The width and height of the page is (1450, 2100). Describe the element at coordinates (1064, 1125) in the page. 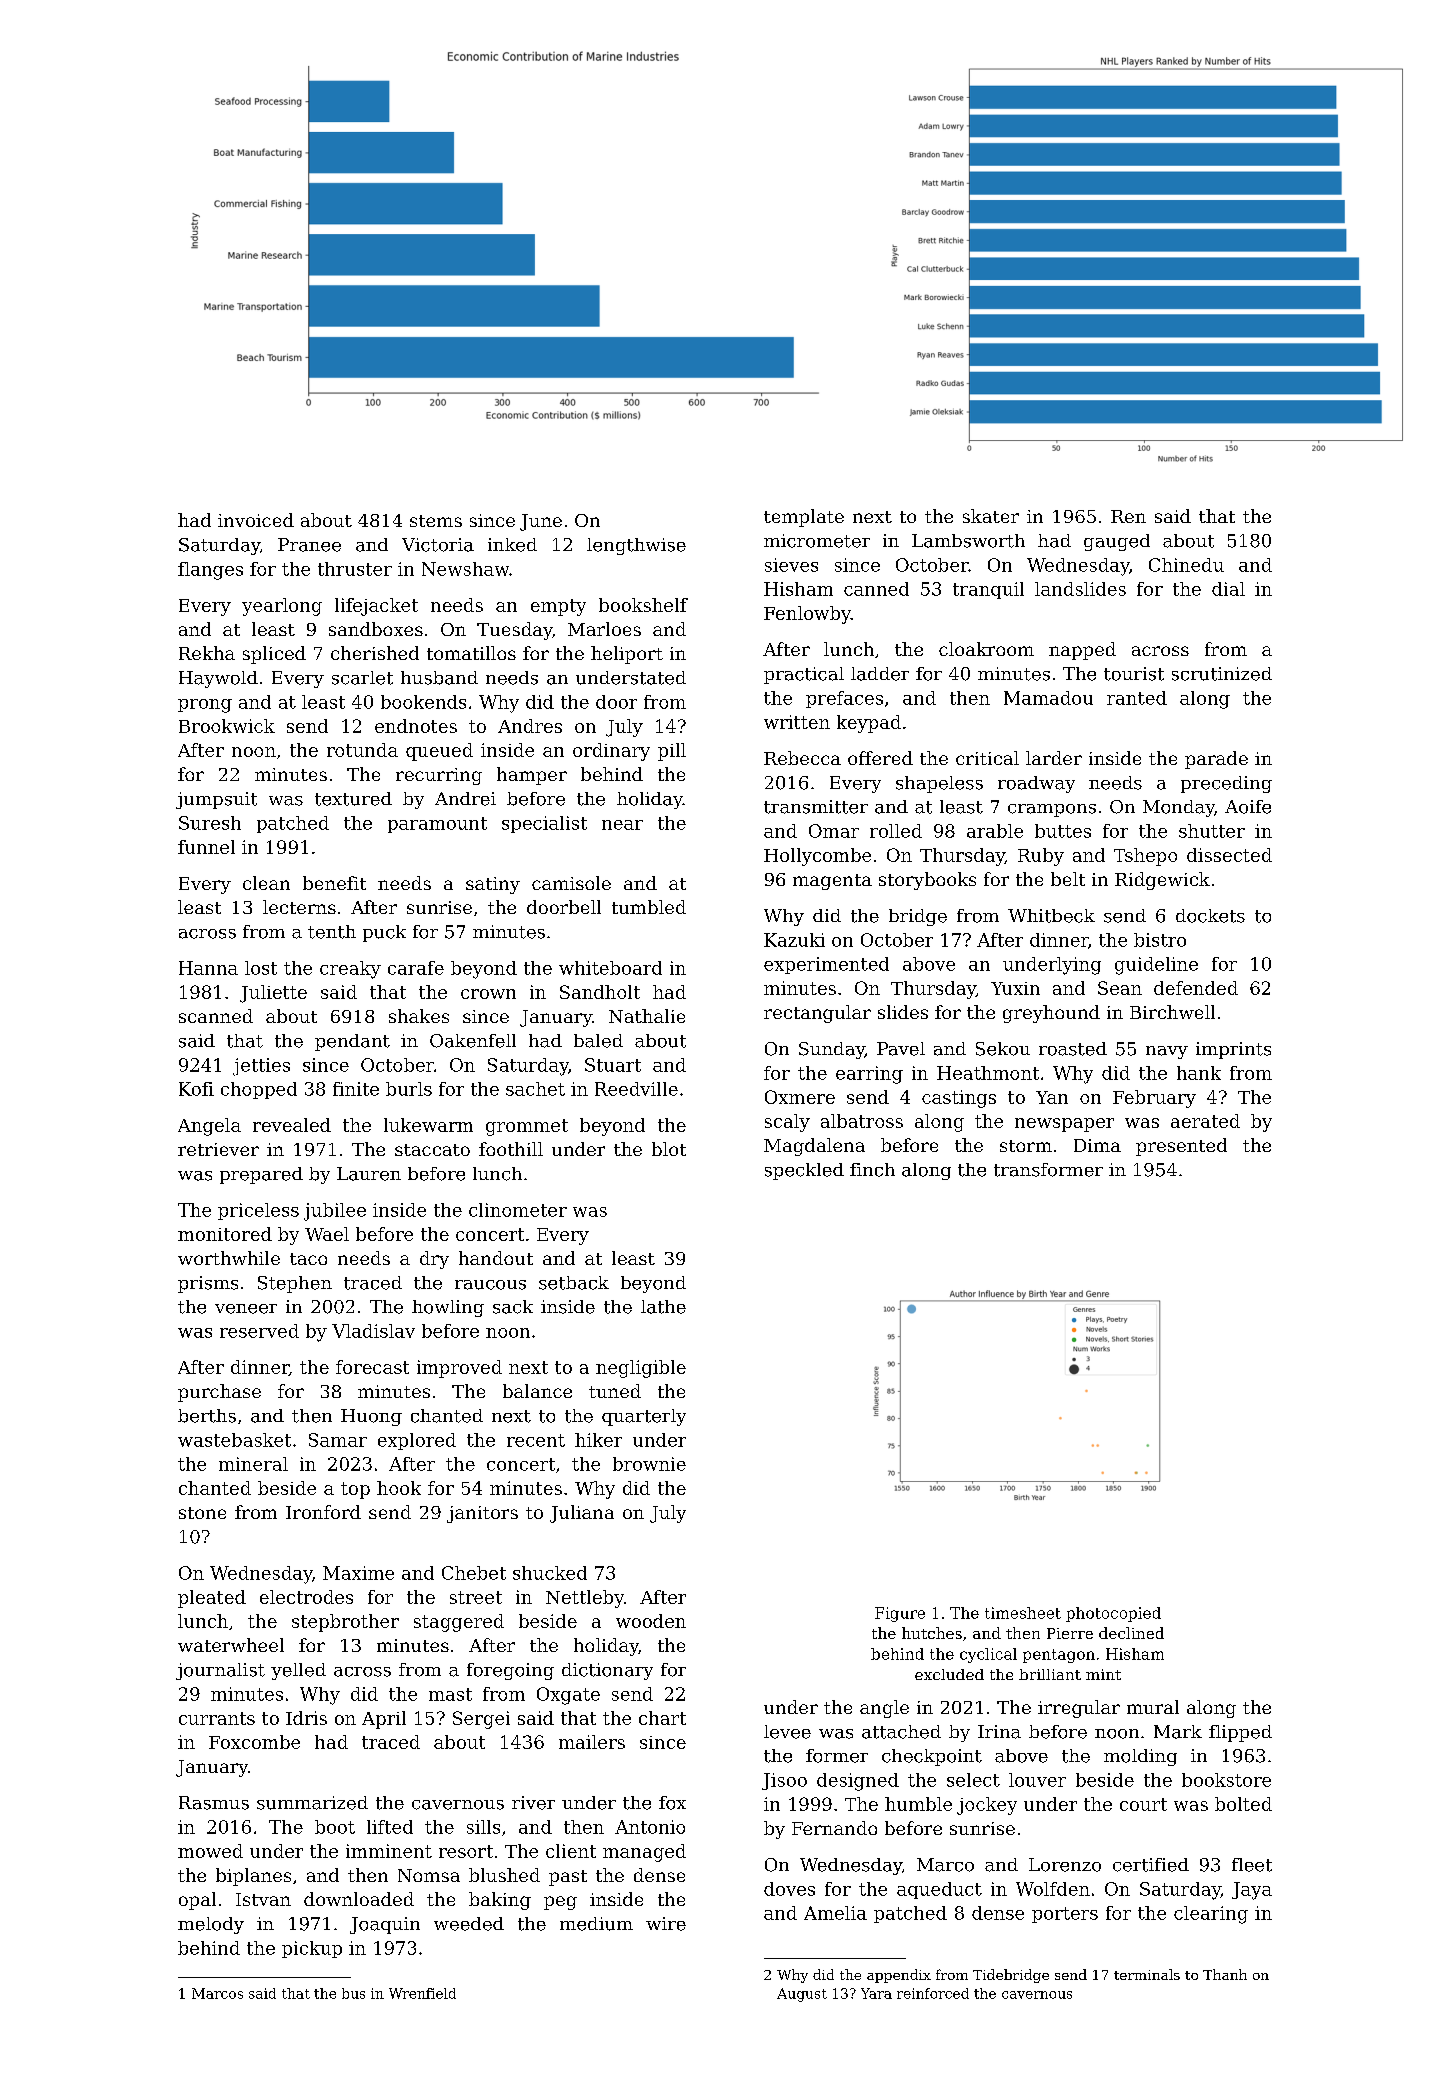

I see `newspaper` at that location.
